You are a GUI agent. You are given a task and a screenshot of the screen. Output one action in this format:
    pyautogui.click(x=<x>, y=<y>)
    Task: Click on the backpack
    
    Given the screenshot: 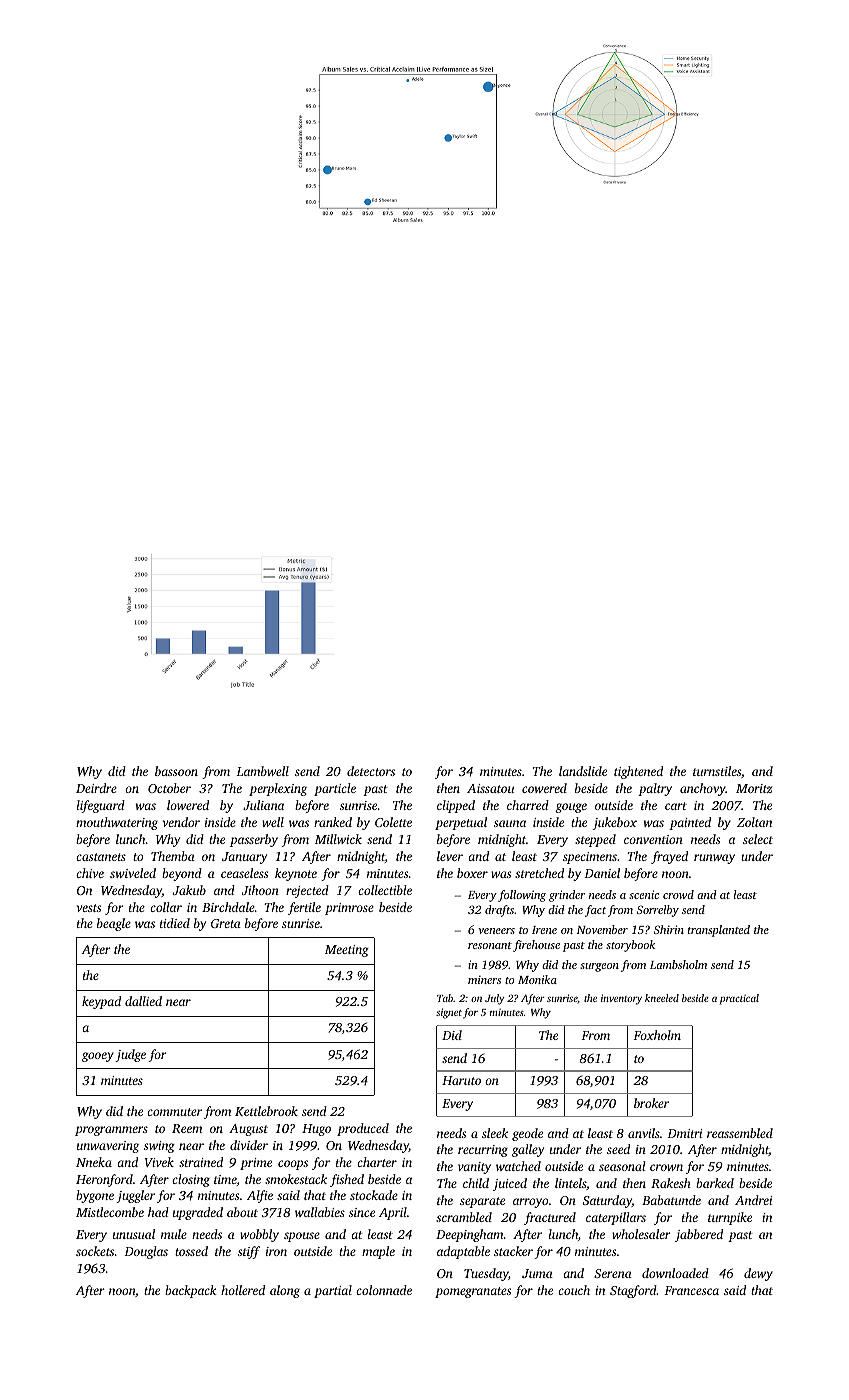 What is the action you would take?
    pyautogui.click(x=191, y=1291)
